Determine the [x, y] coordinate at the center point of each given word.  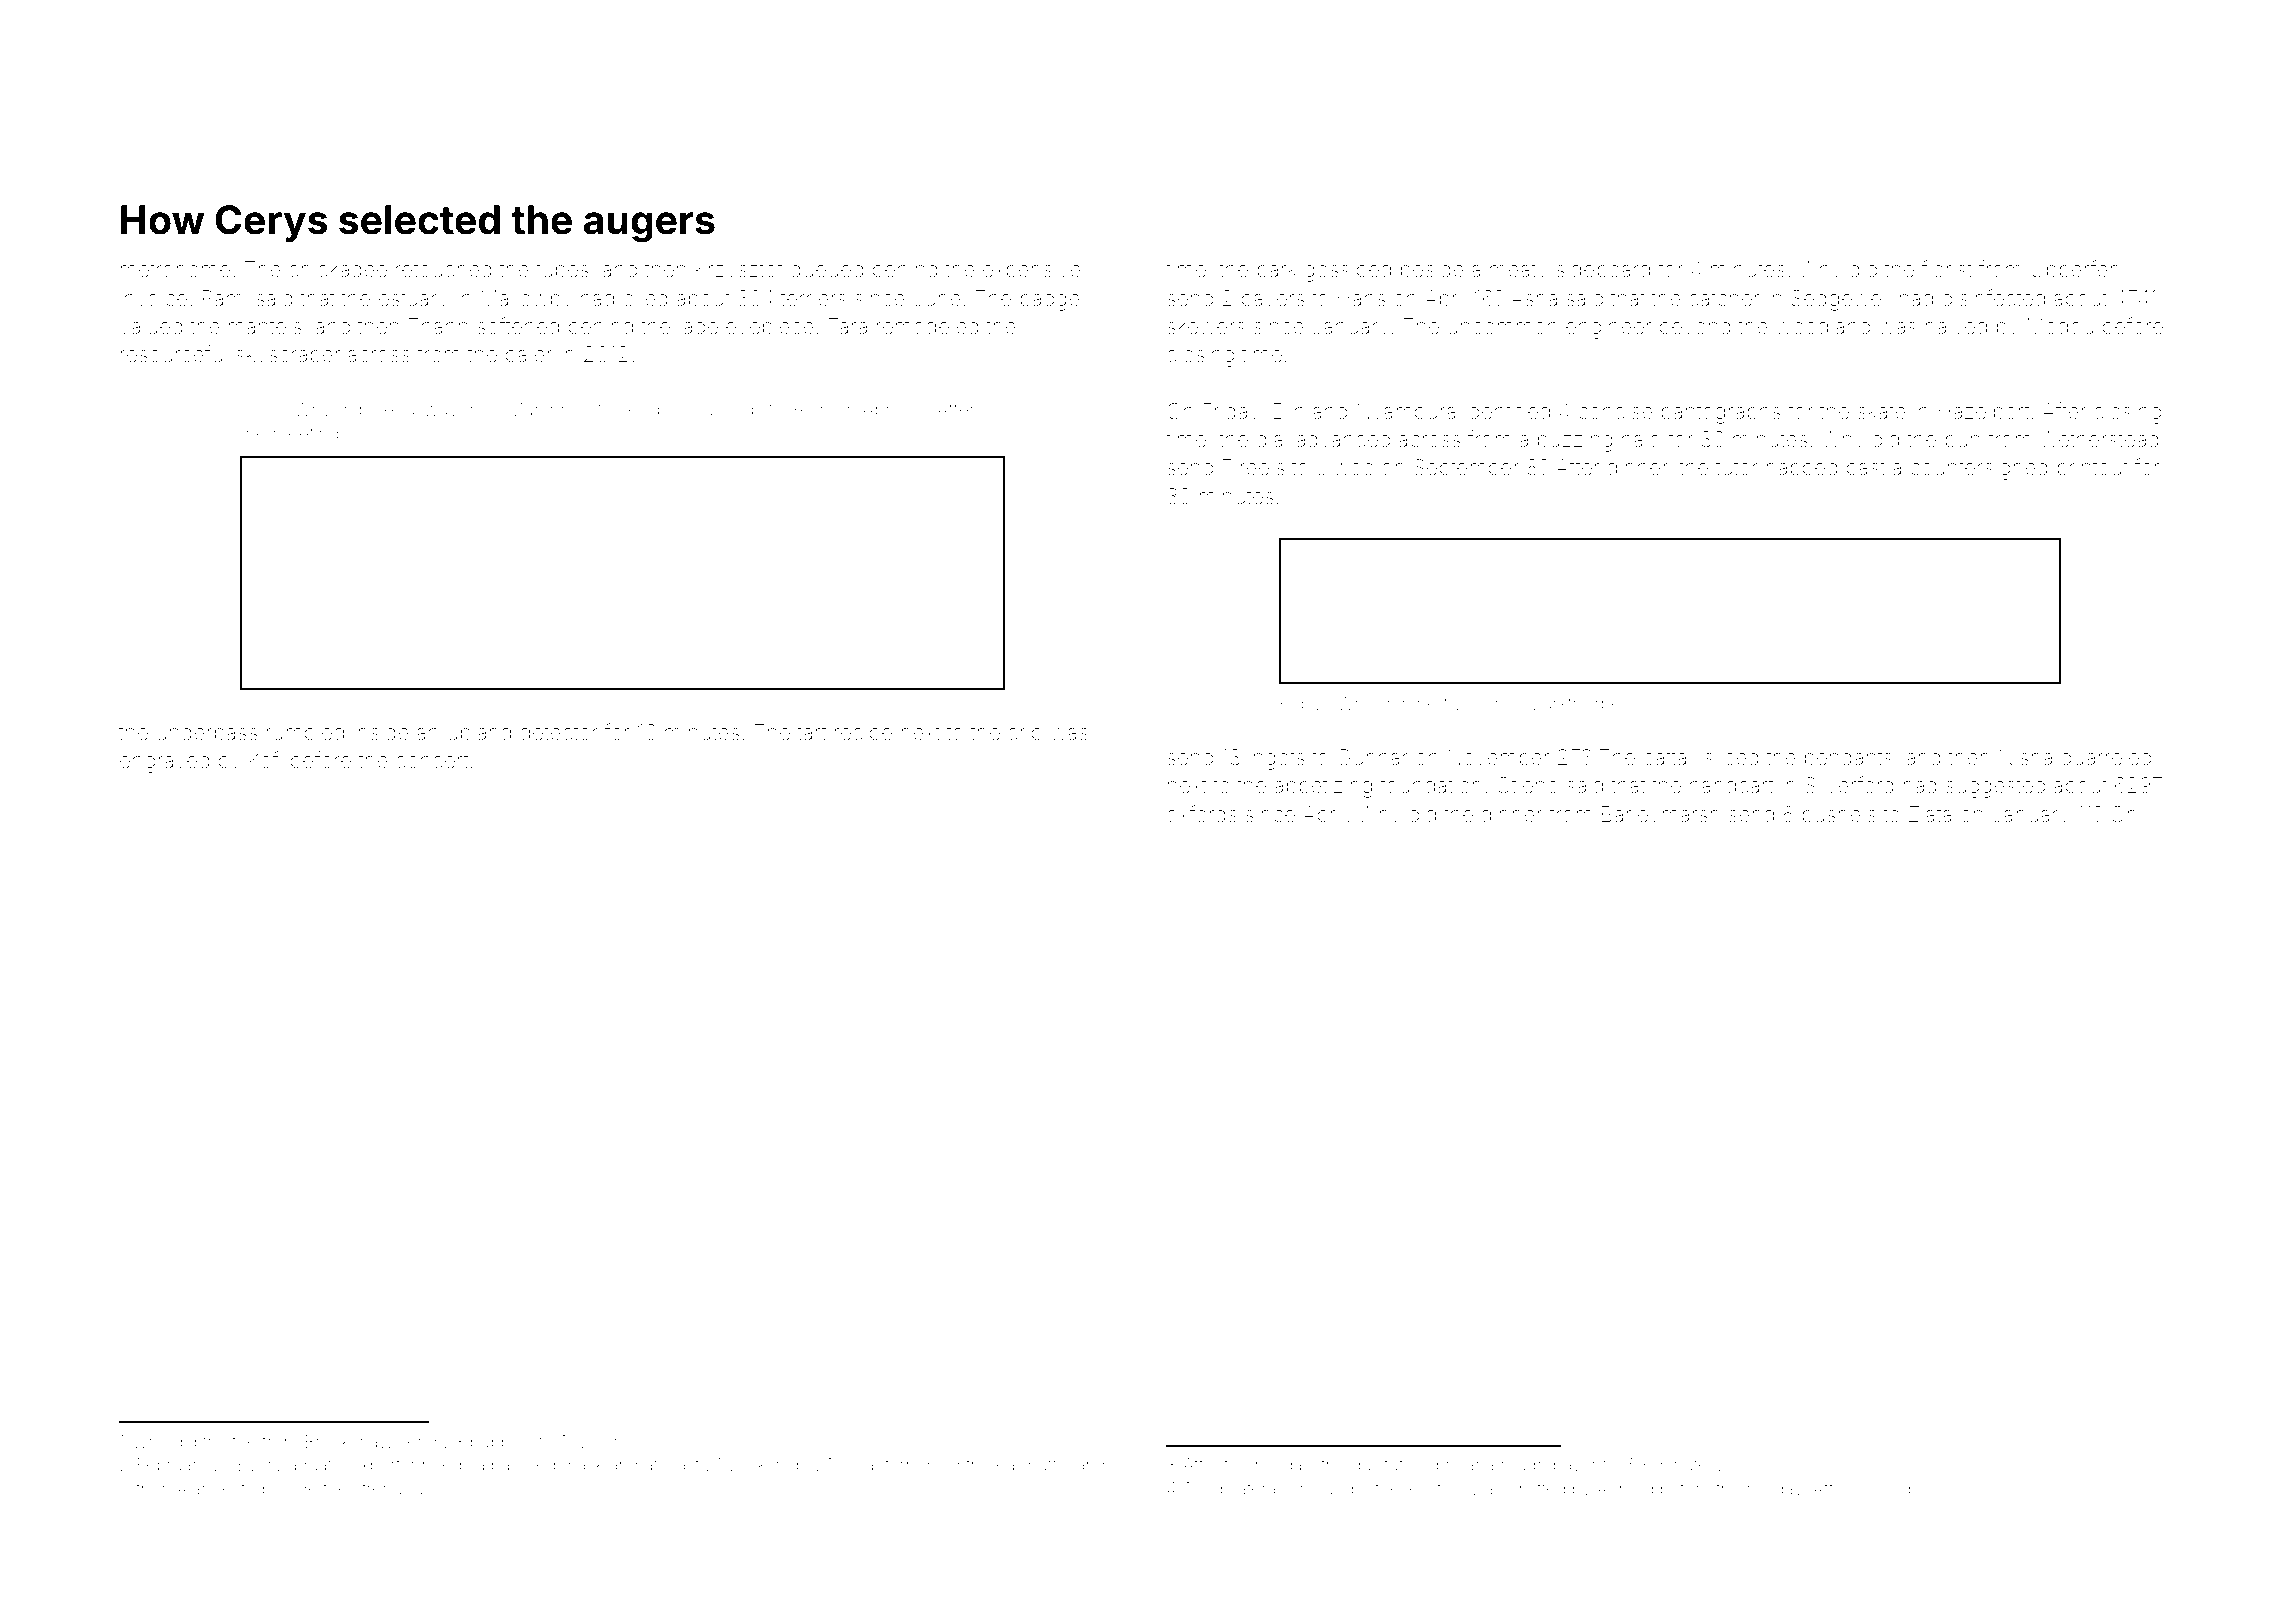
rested [241, 1488]
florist [1946, 268]
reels [1262, 467]
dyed [941, 1466]
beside [1432, 269]
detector [559, 732]
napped [1802, 469]
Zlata [1930, 814]
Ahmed [1625, 1488]
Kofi [266, 759]
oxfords [1202, 813]
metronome [175, 270]
